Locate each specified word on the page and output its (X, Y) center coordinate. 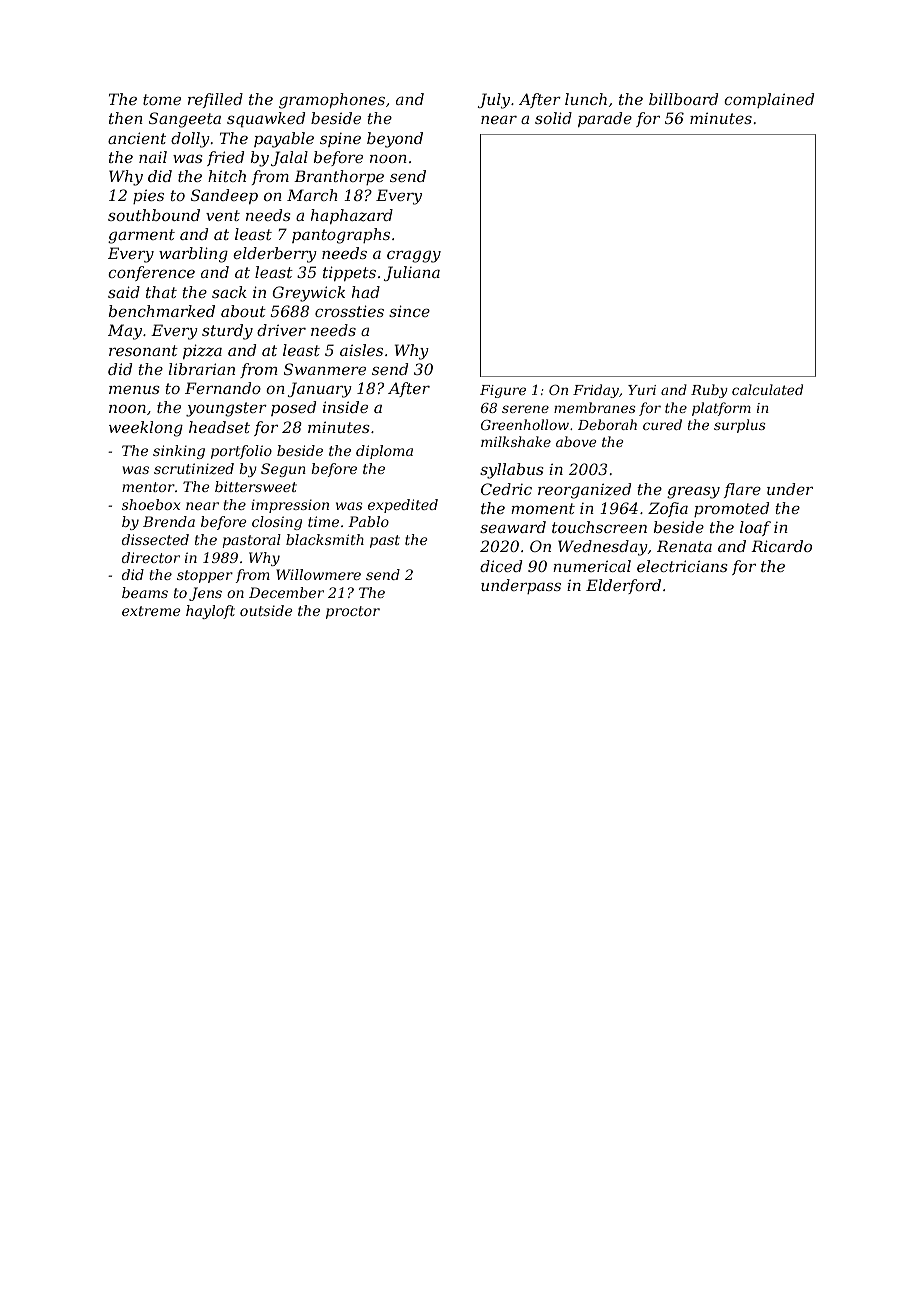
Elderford (623, 586)
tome (162, 99)
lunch (586, 99)
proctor (353, 612)
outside (266, 610)
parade (605, 119)
